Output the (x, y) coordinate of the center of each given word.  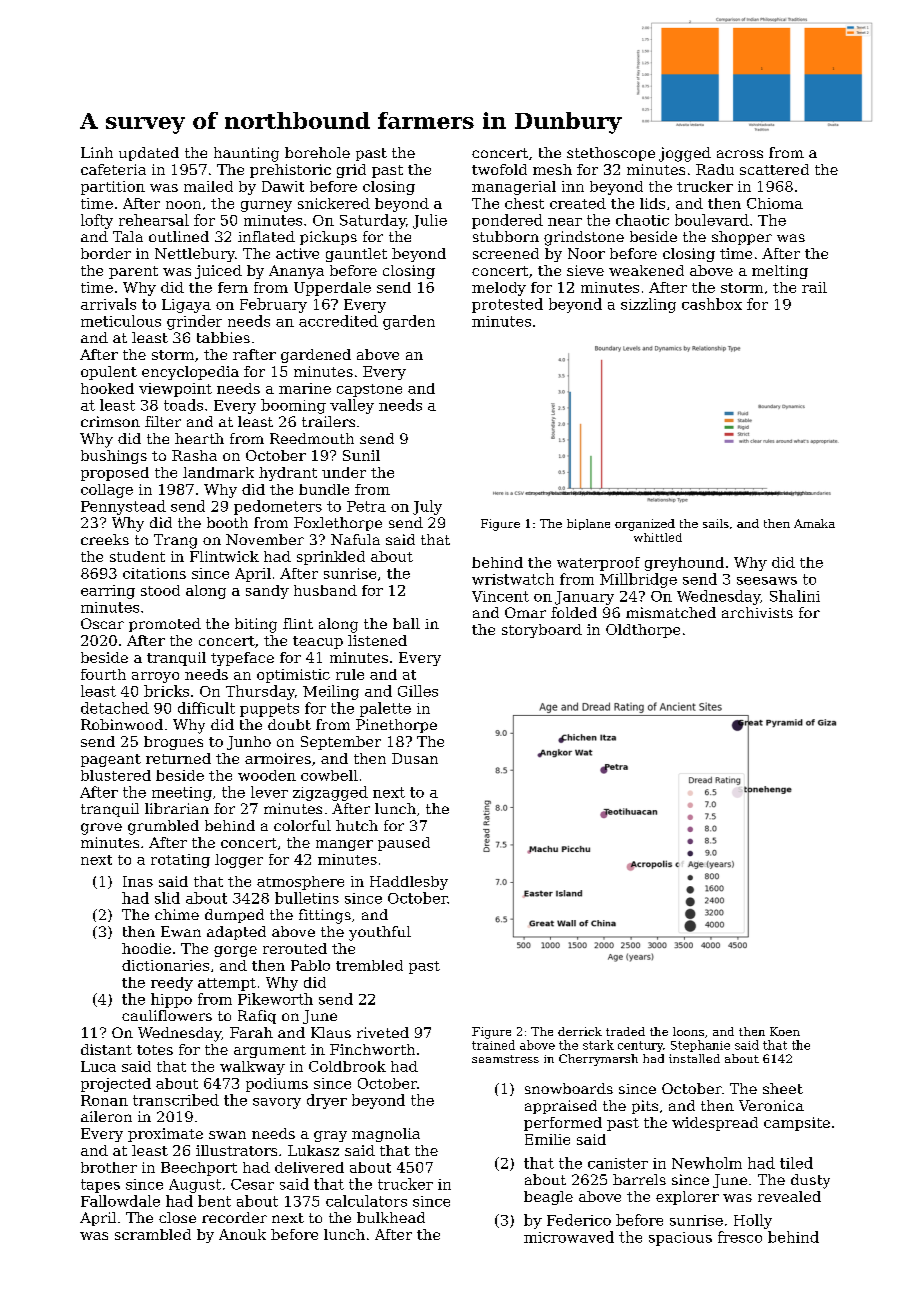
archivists (757, 612)
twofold (499, 169)
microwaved (569, 1237)
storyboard (542, 631)
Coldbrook (347, 1066)
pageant (111, 760)
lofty (97, 221)
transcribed (176, 1100)
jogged (685, 154)
